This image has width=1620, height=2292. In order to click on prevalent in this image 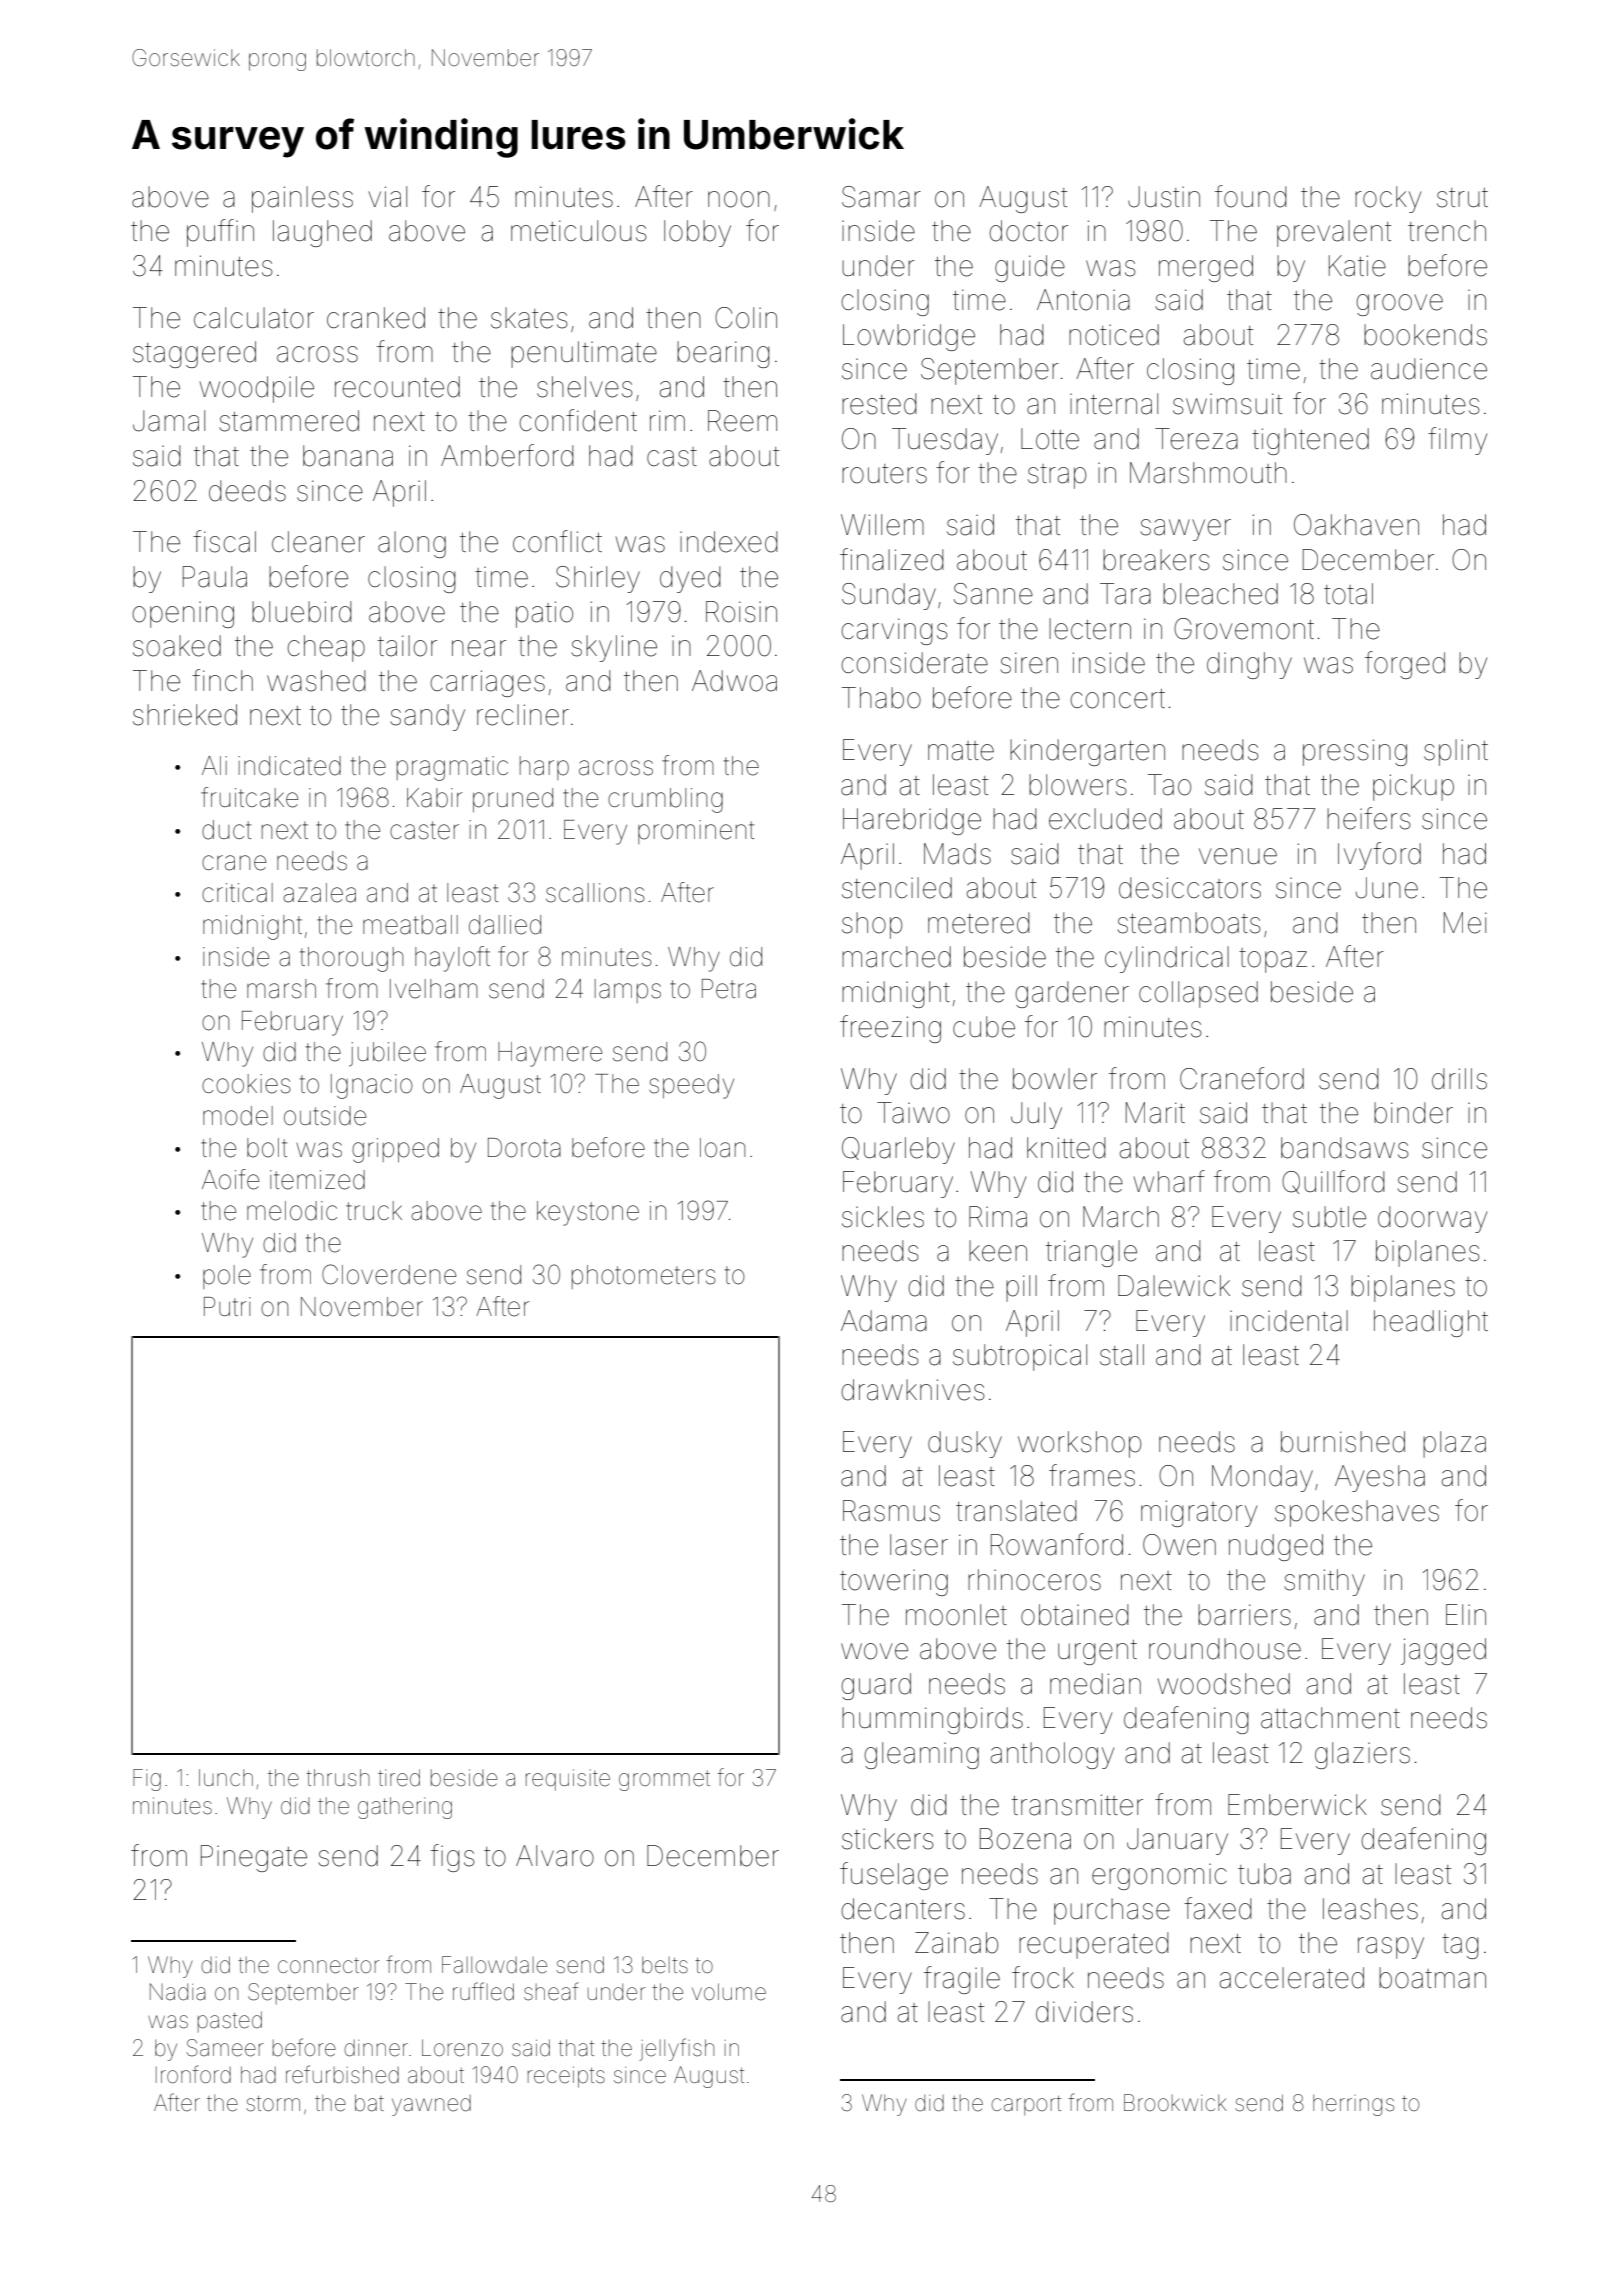, I will do `click(1334, 233)`.
